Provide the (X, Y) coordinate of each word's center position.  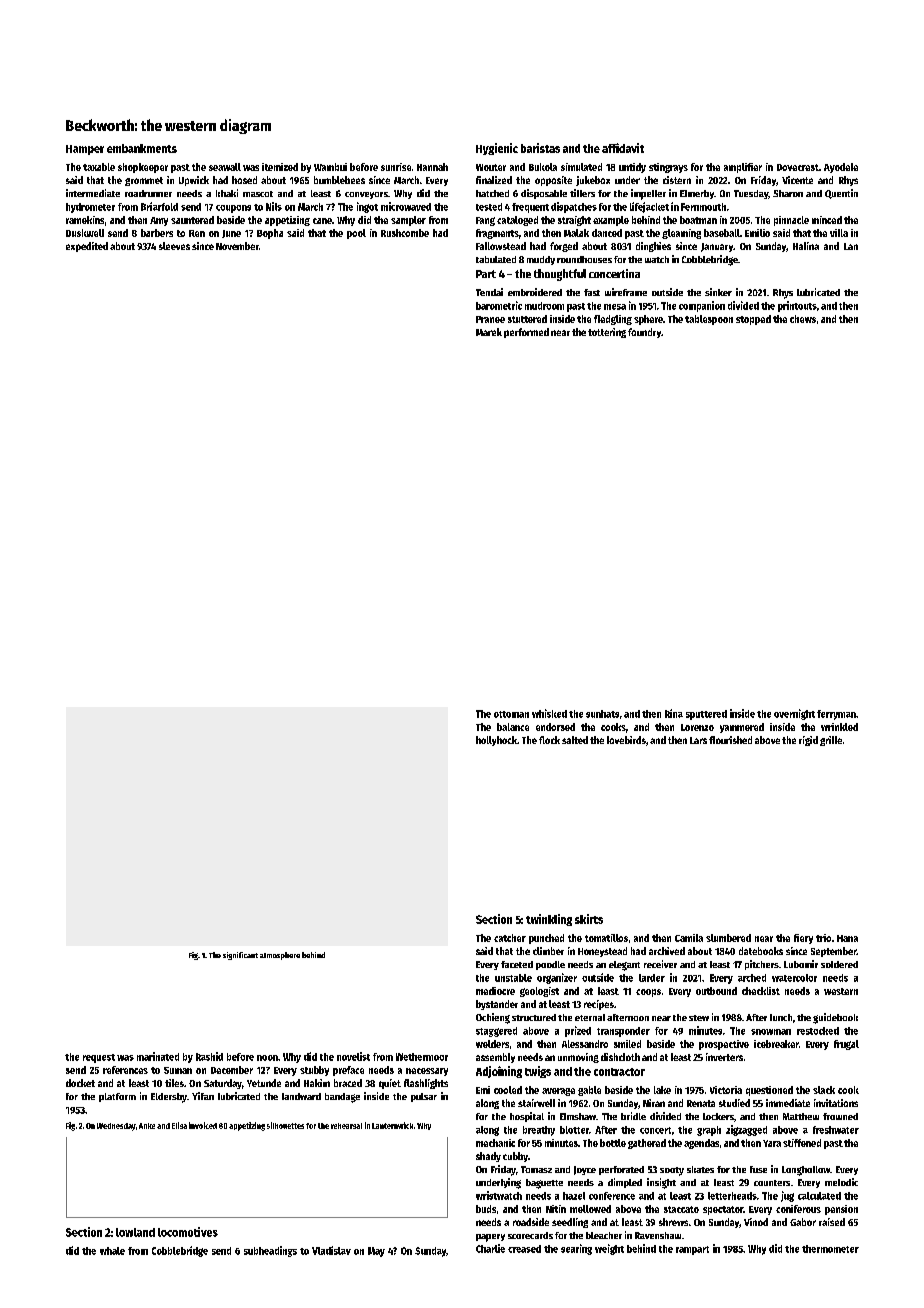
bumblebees (339, 180)
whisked (549, 713)
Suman (178, 1070)
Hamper (85, 150)
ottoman (511, 714)
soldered (839, 964)
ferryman (836, 715)
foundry (644, 333)
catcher (510, 938)
